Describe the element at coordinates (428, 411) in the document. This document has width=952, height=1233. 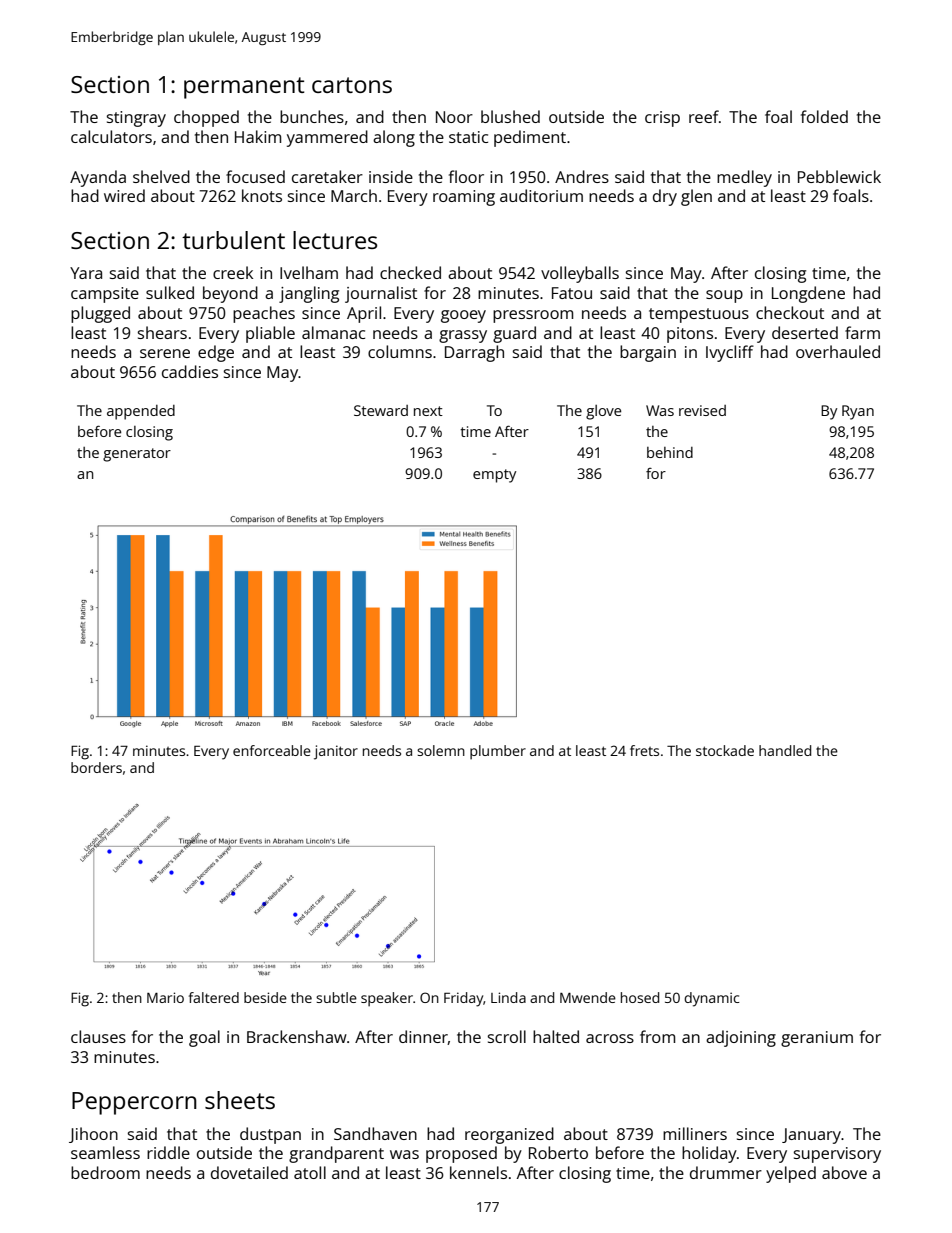
I see `next` at that location.
